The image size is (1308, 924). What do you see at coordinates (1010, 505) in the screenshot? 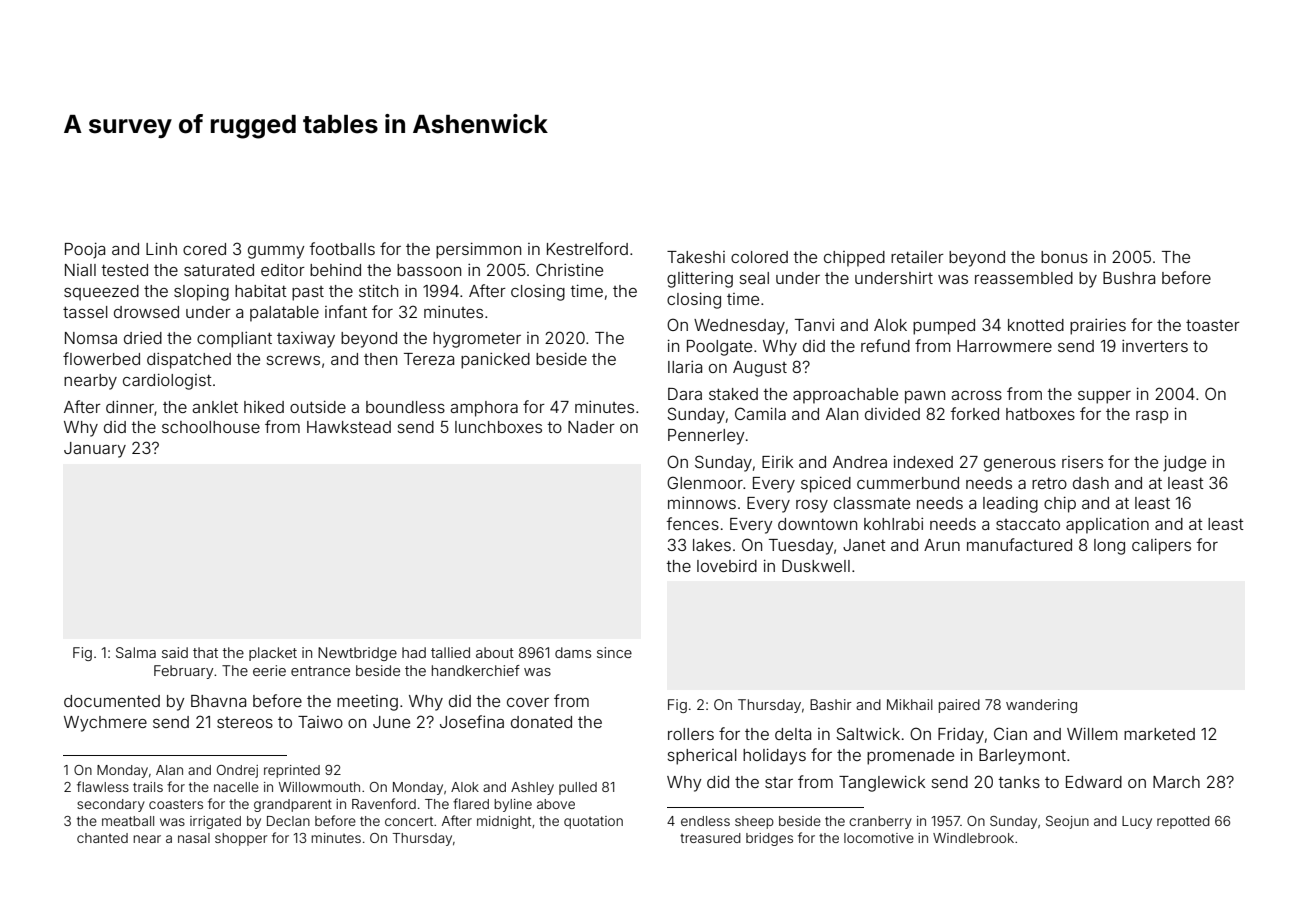
I see `leading` at bounding box center [1010, 505].
